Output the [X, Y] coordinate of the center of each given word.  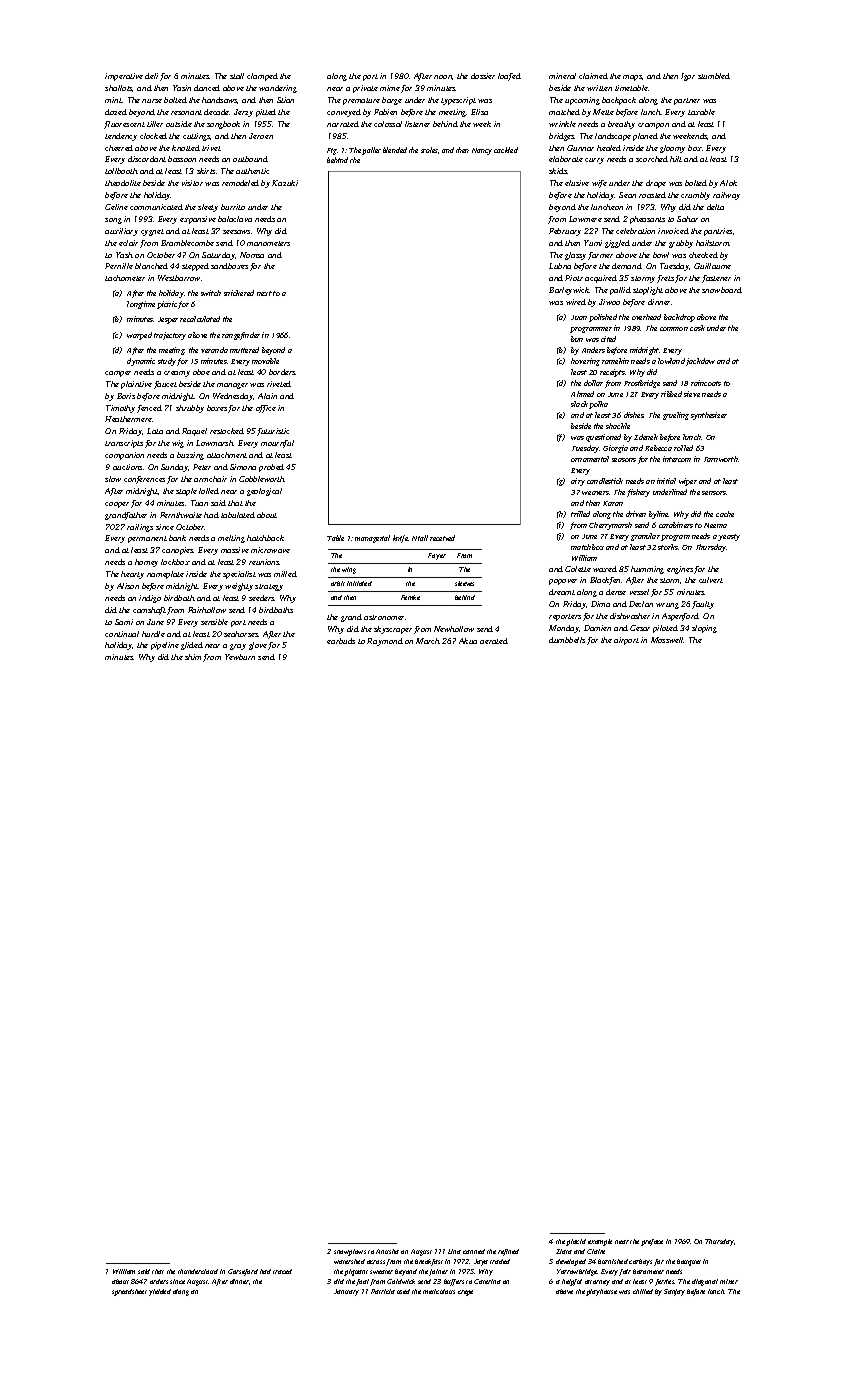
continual [122, 634]
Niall [420, 538]
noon [443, 77]
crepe [465, 1293]
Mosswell [667, 640]
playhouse [601, 1292]
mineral [562, 76]
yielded [160, 1292]
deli [151, 76]
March [428, 641]
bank [177, 538]
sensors [714, 493]
